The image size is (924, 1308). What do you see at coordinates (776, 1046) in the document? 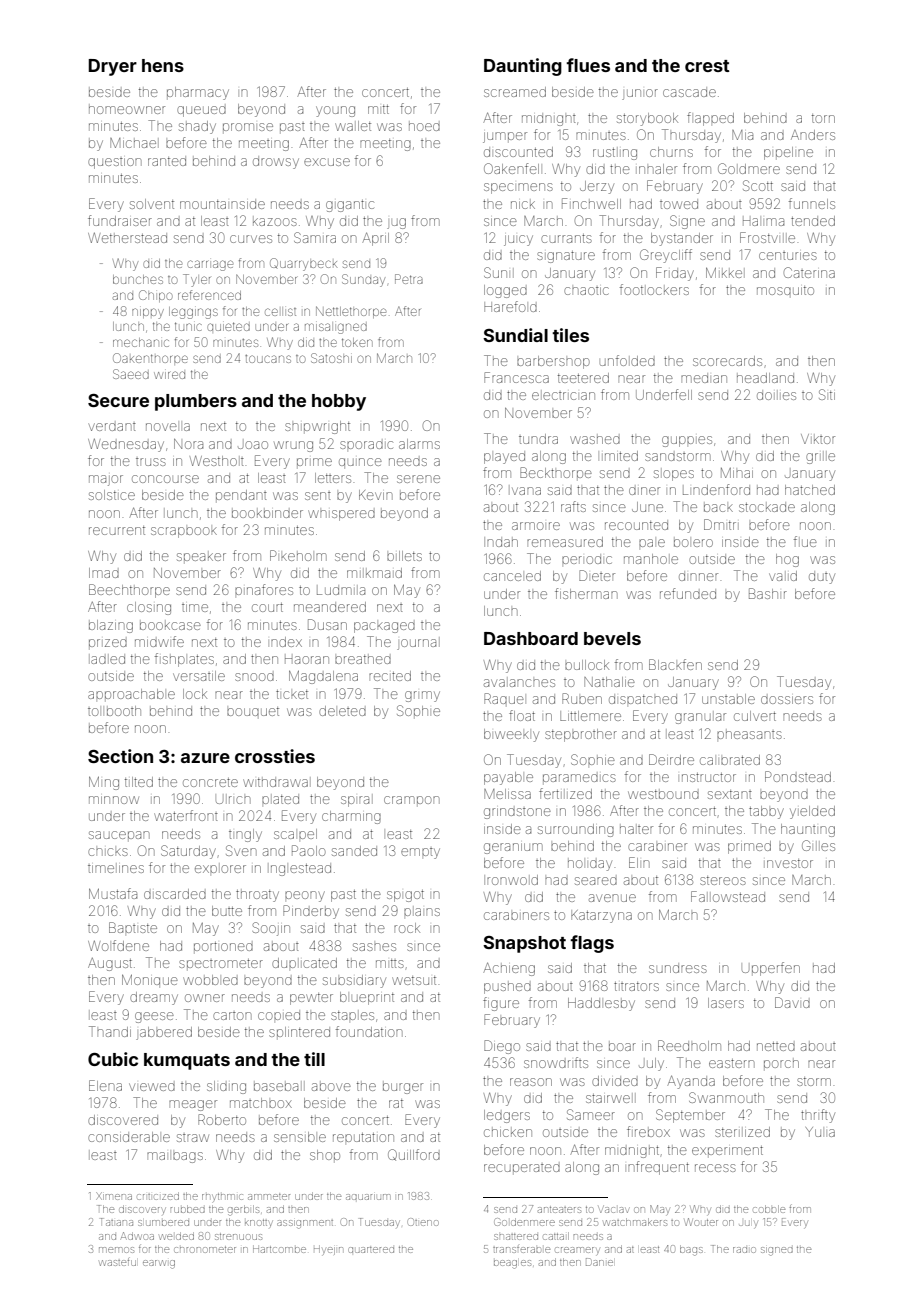
I see `netted` at bounding box center [776, 1046].
